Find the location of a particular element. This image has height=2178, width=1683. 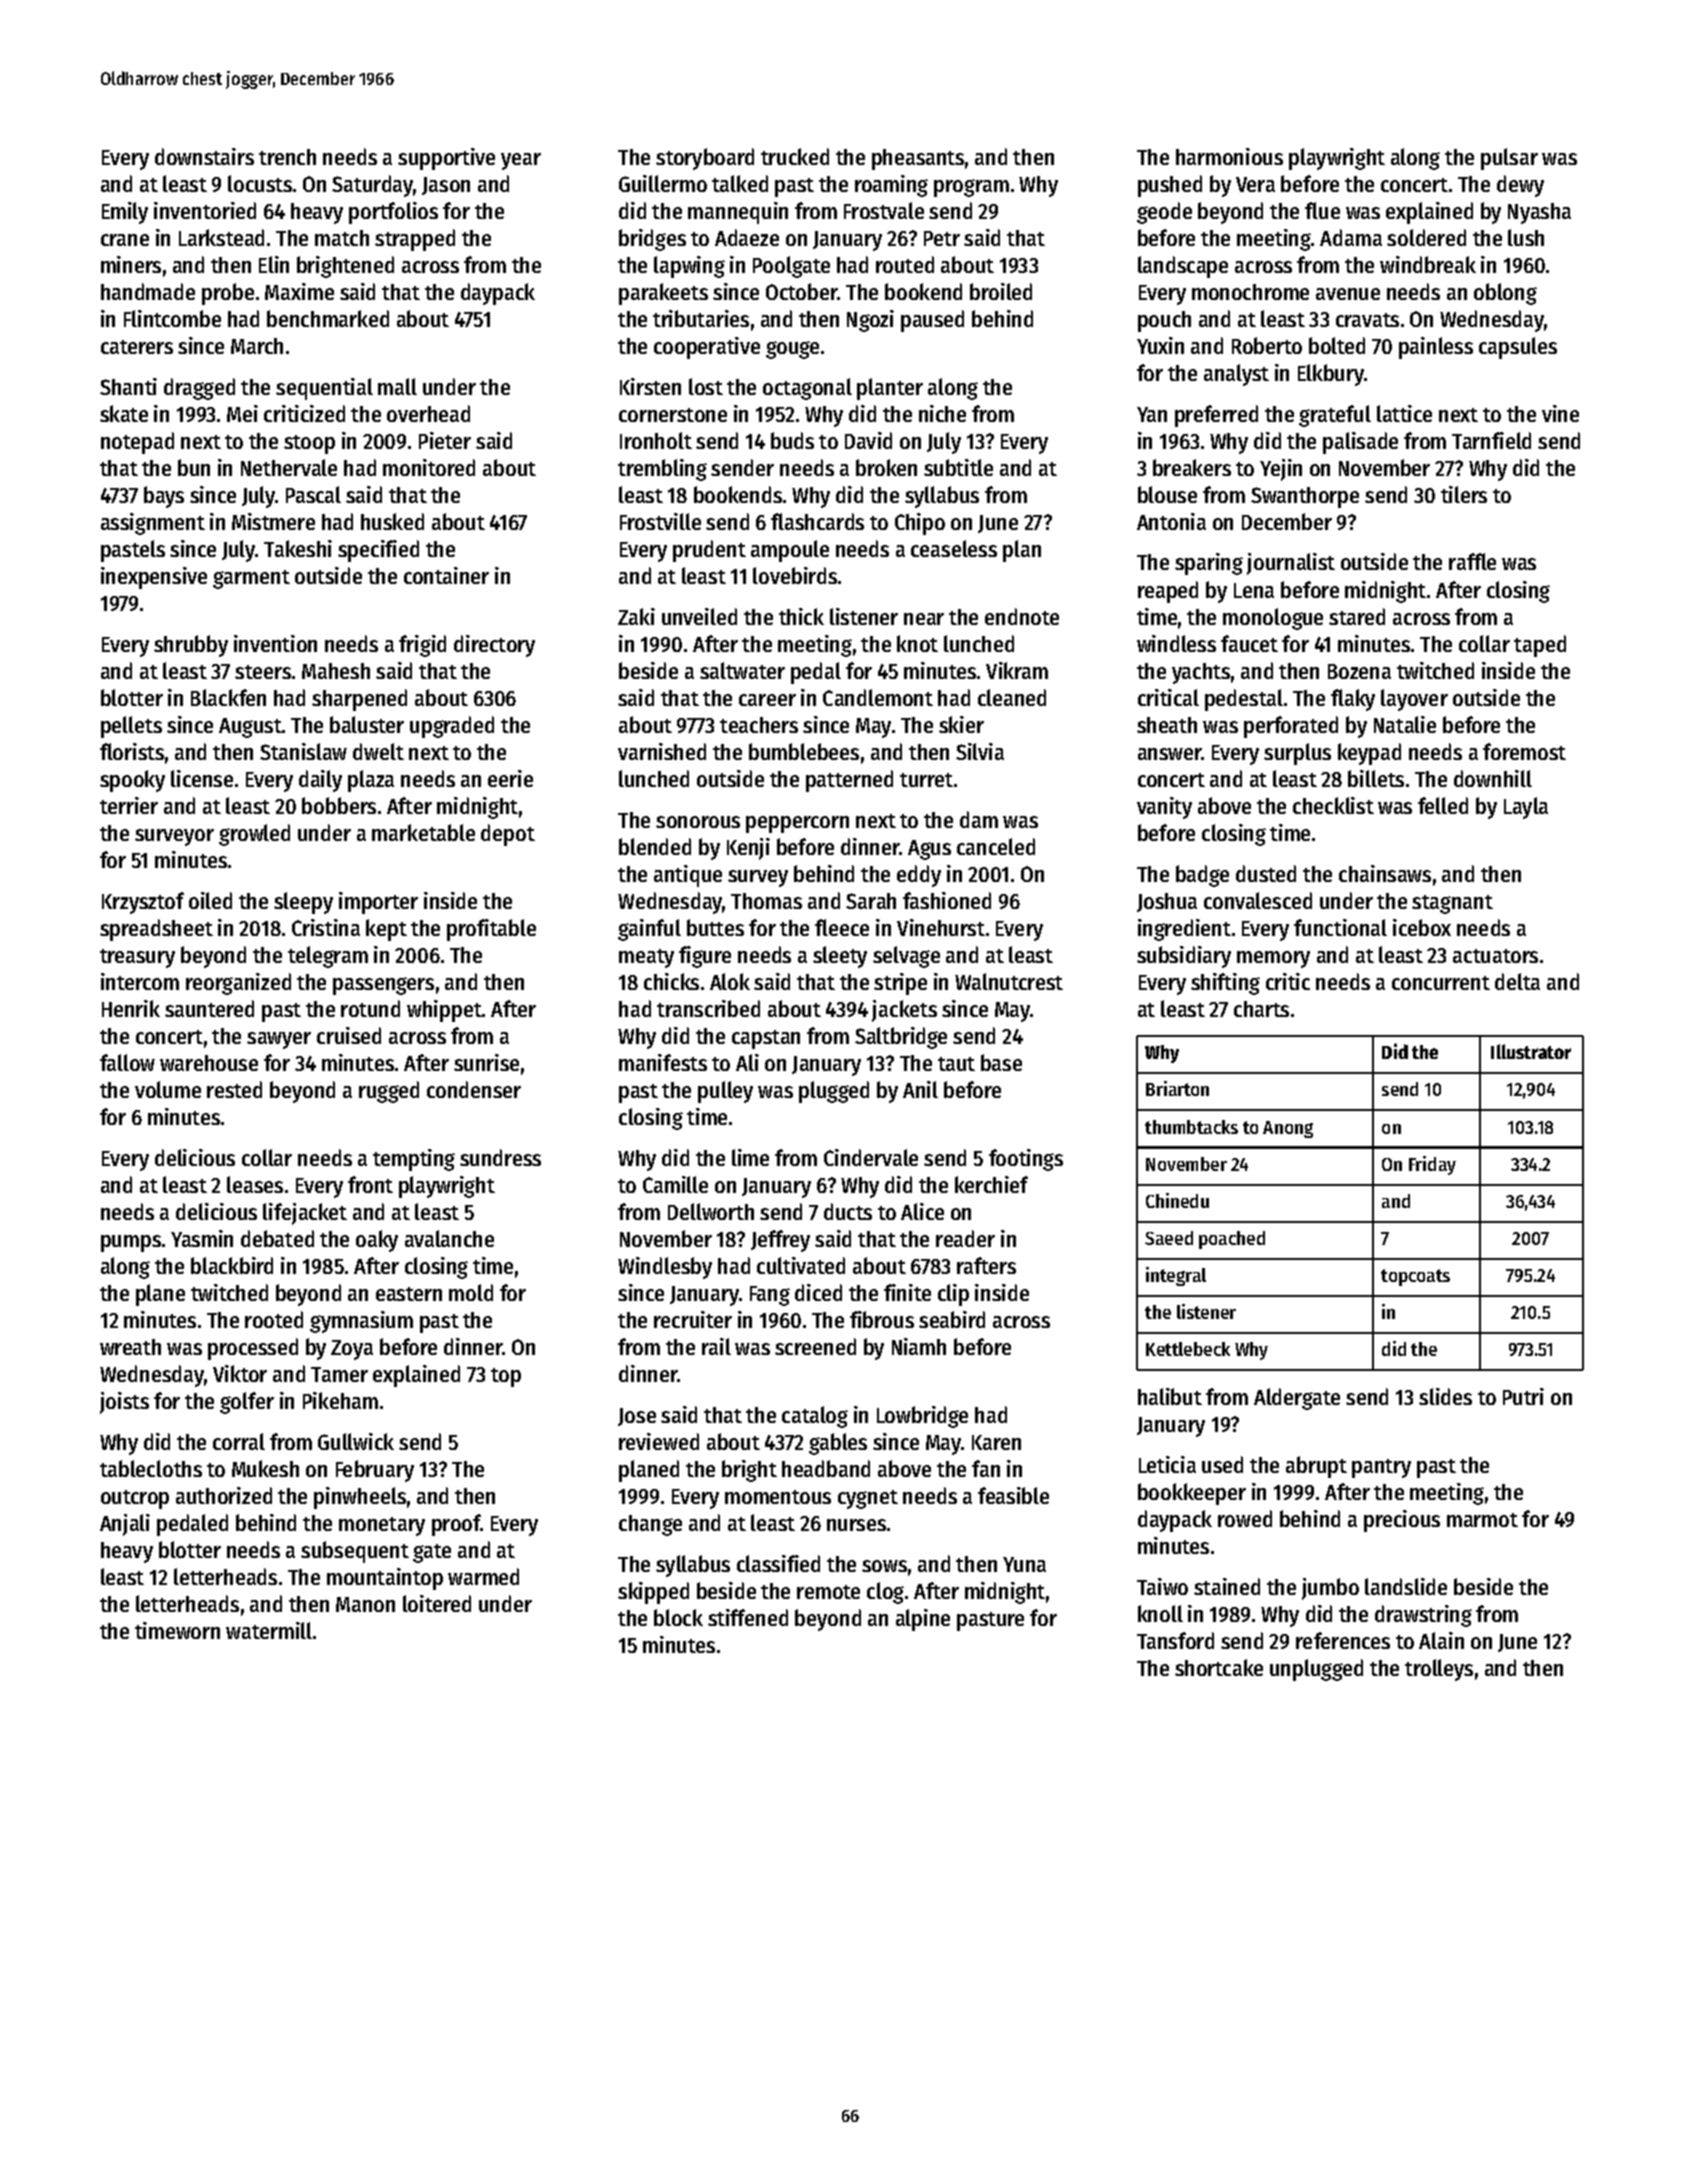

crane is located at coordinates (125, 240).
